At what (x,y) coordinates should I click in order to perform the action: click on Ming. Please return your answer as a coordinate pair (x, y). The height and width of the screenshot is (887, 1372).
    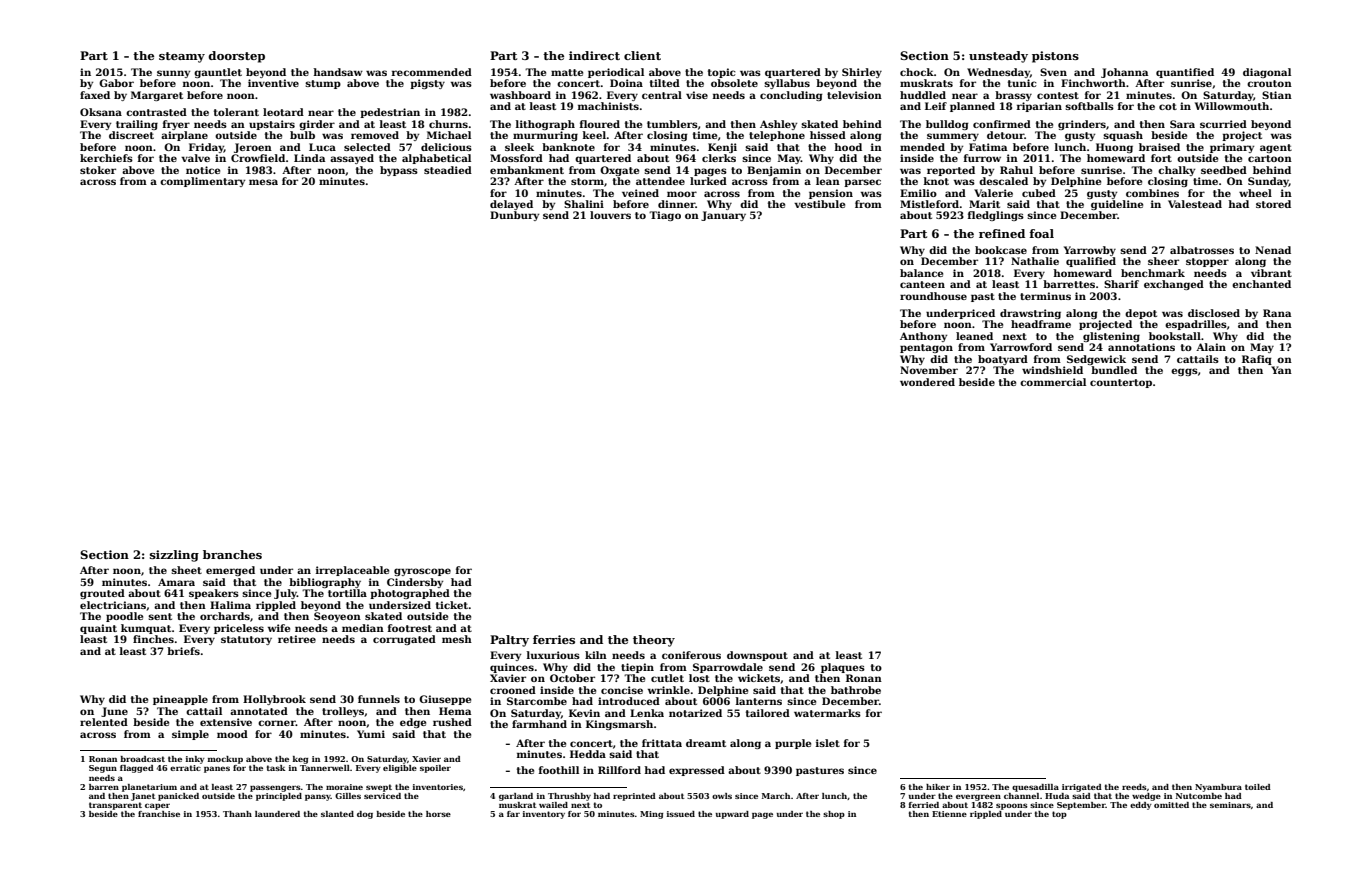
    Looking at the image, I should click on (651, 815).
